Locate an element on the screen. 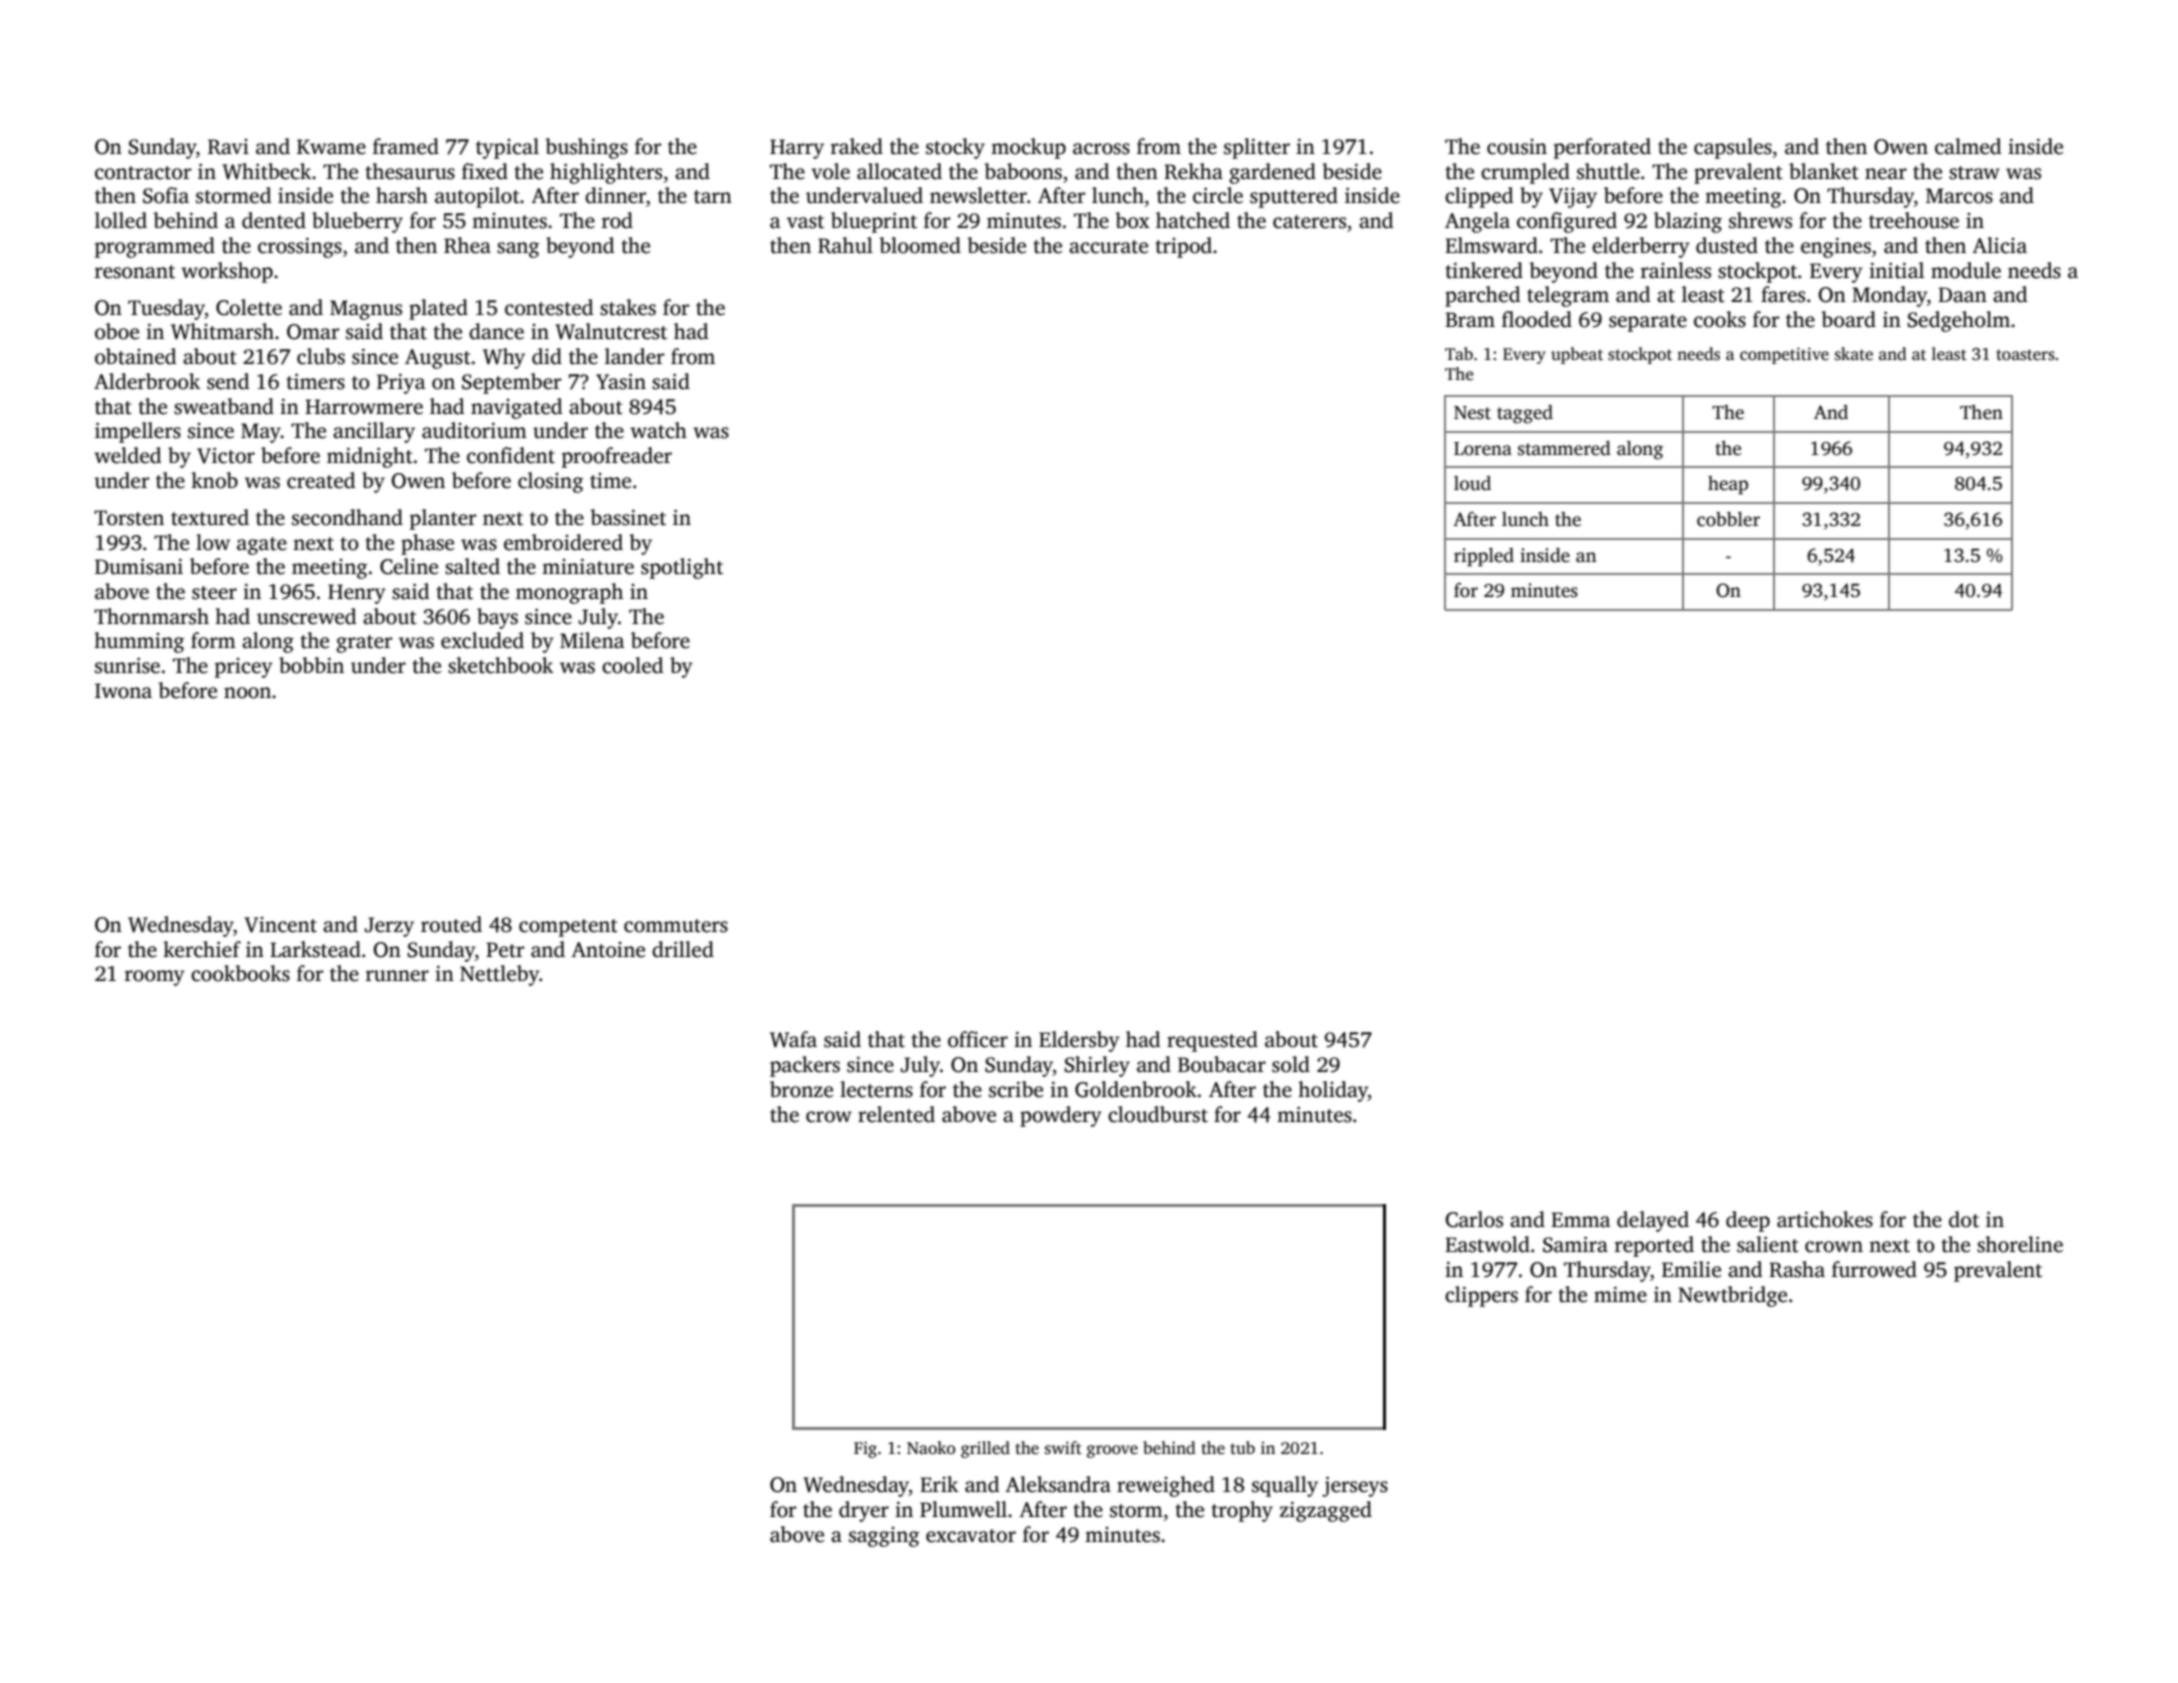 The height and width of the screenshot is (1683, 2178). tripod is located at coordinates (1183, 247).
